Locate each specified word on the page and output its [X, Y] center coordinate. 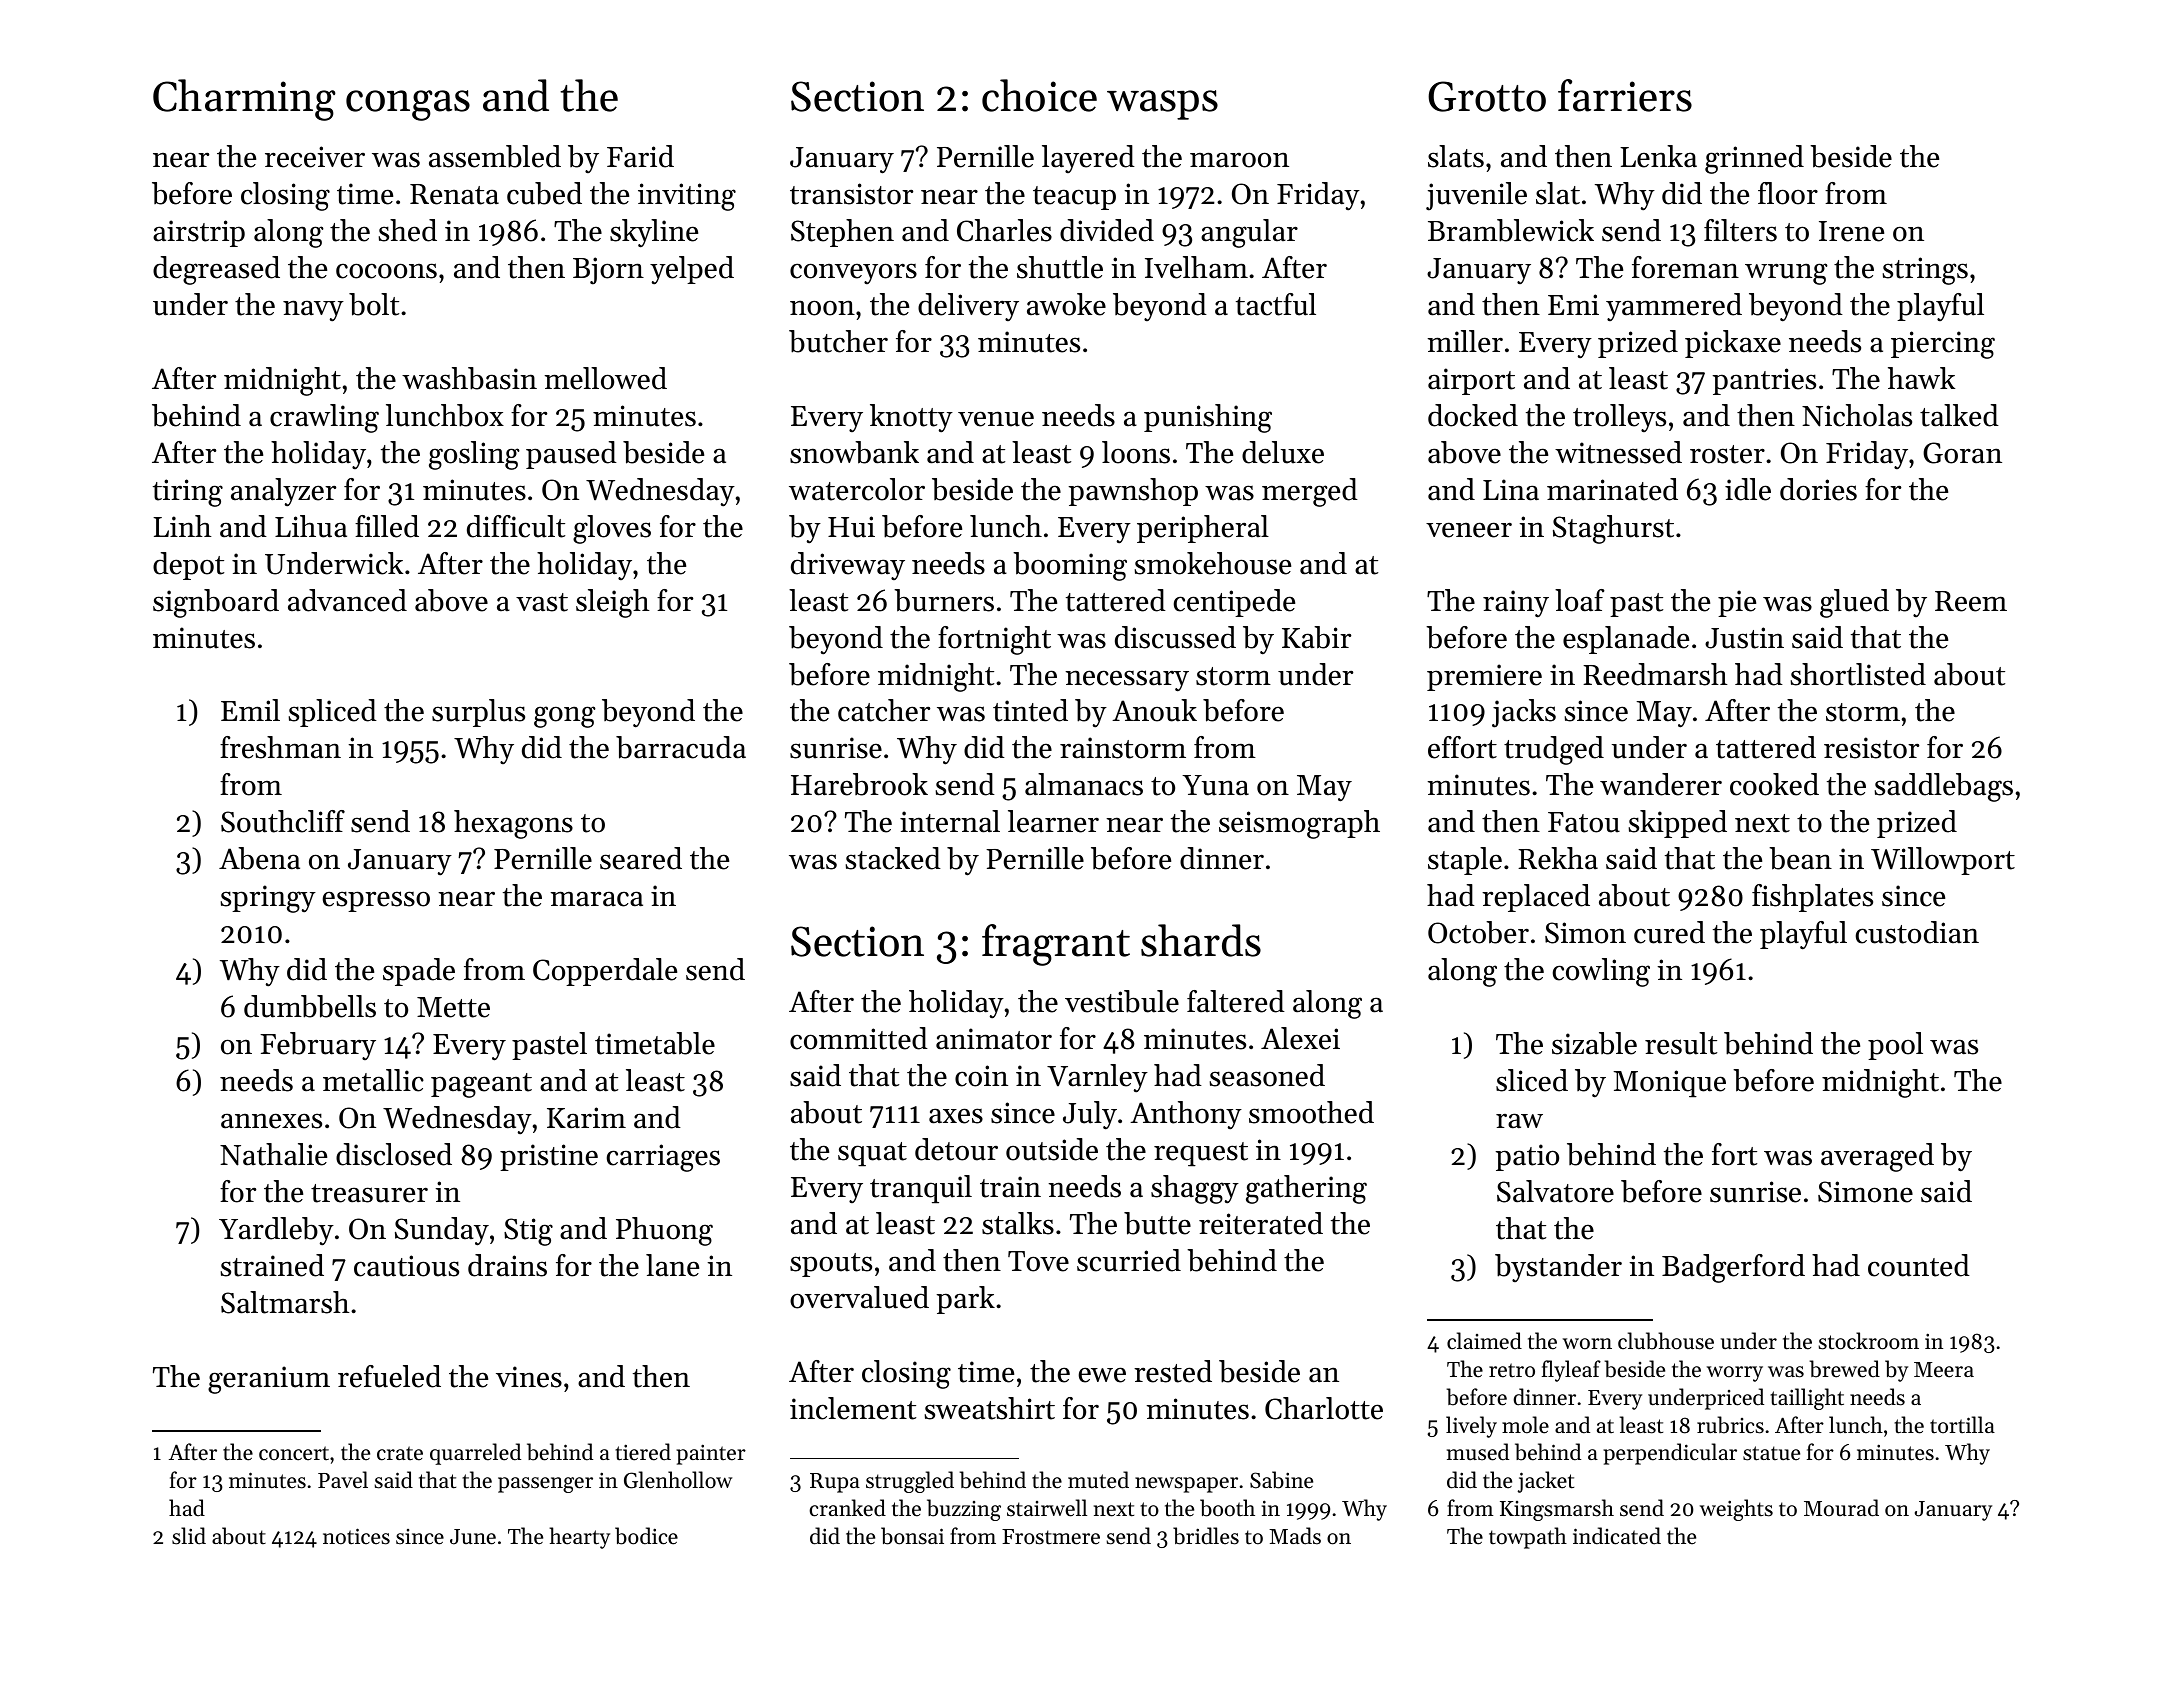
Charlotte [1324, 1408]
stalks [1018, 1223]
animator [994, 1039]
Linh [182, 526]
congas [408, 105]
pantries [1764, 381]
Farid [640, 156]
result [1681, 1043]
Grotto [1487, 96]
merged [1310, 492]
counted [1919, 1265]
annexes [271, 1121]
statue [1771, 1453]
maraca [597, 899]
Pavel [343, 1480]
